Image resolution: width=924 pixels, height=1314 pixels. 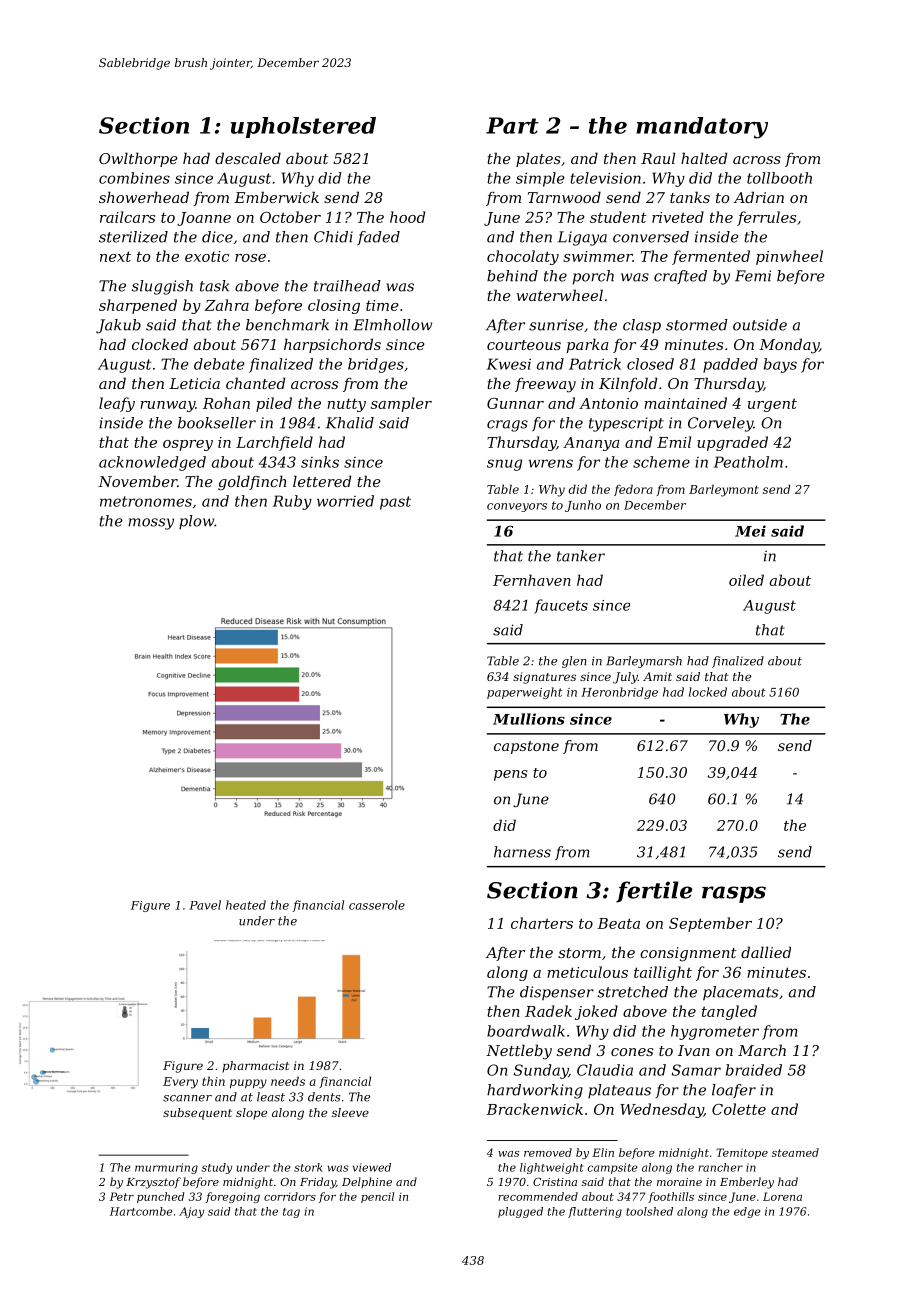 What do you see at coordinates (538, 159) in the image?
I see `plates` at bounding box center [538, 159].
